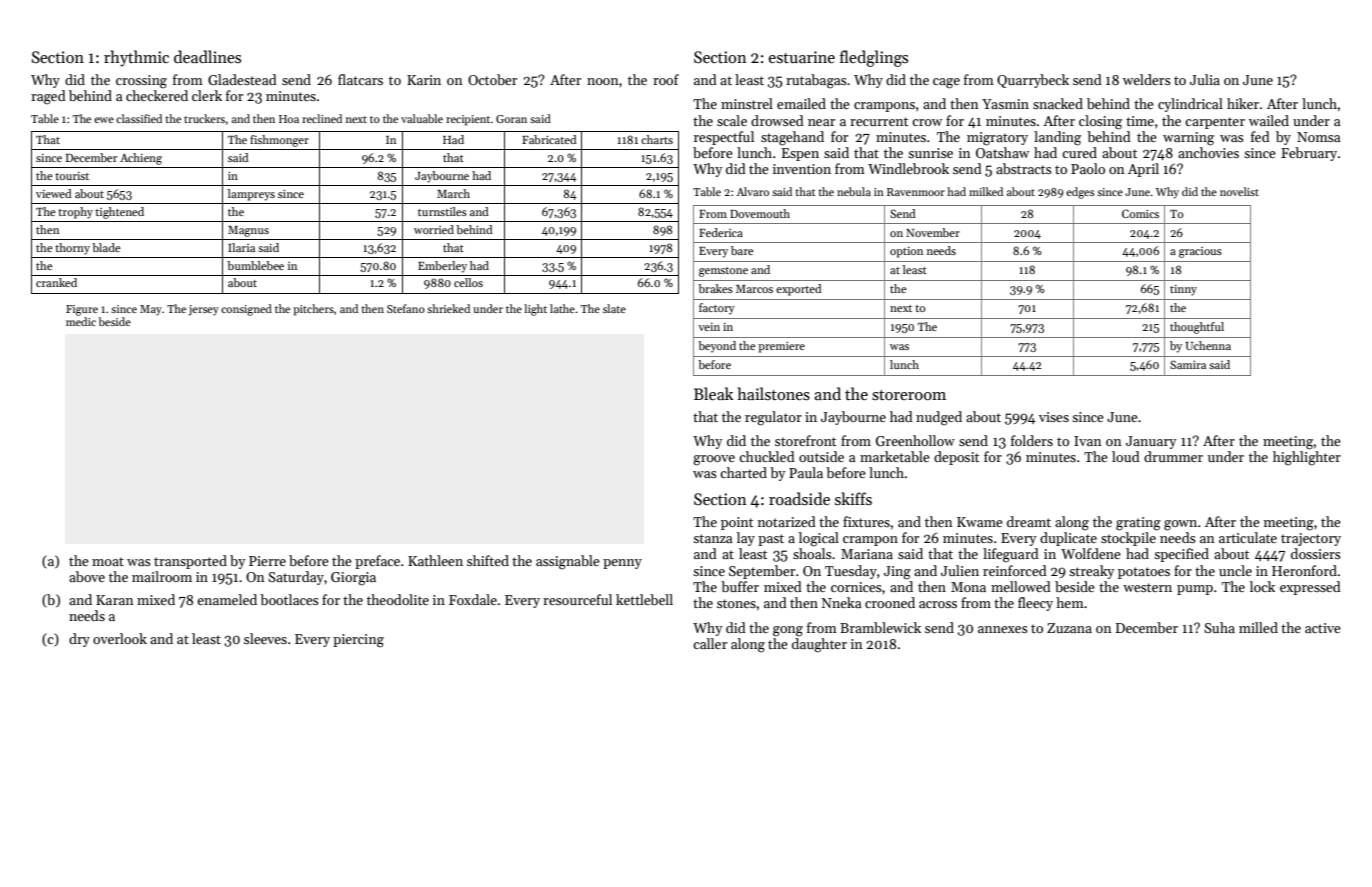 Image resolution: width=1372 pixels, height=887 pixels. I want to click on Uchenna, so click(1208, 345).
